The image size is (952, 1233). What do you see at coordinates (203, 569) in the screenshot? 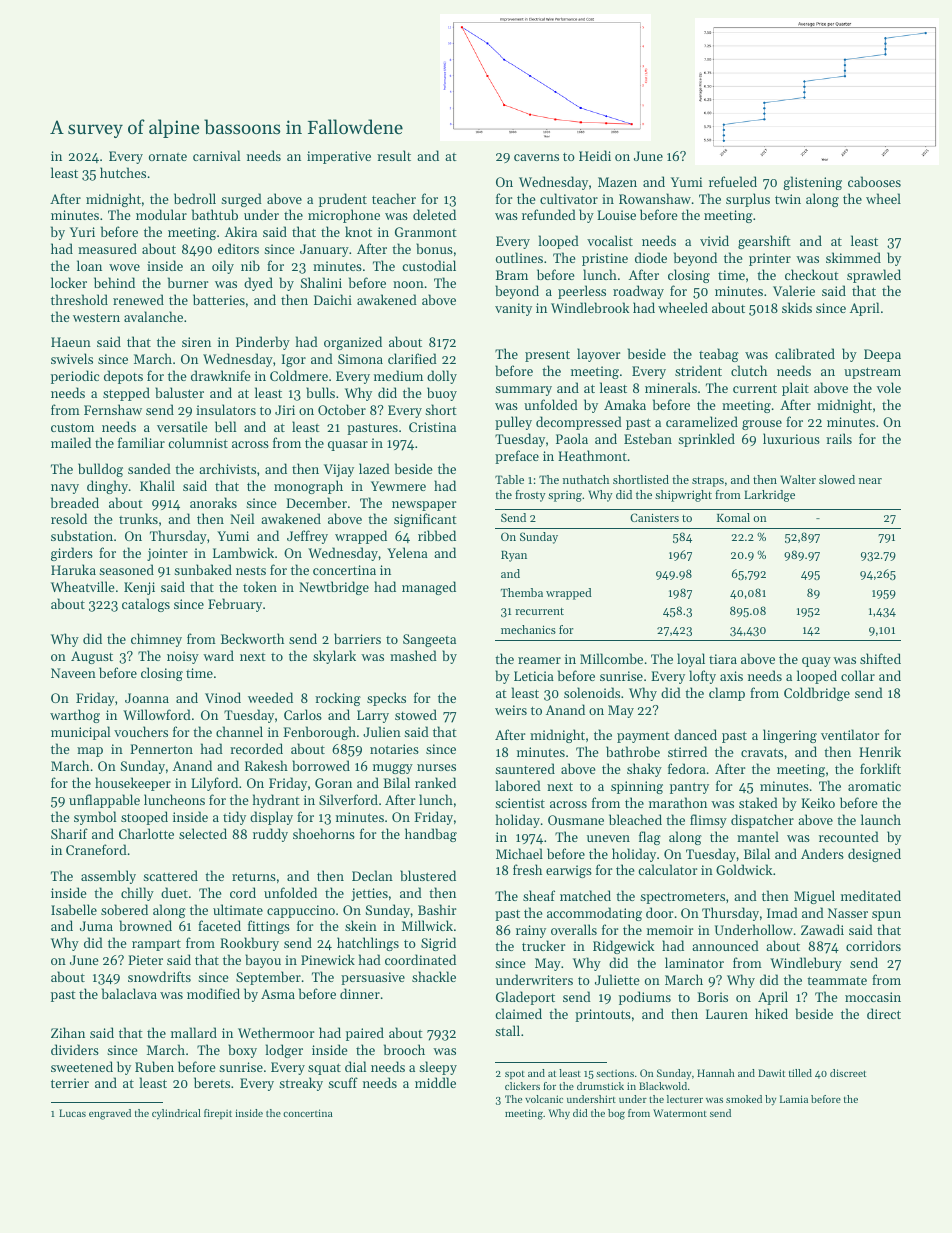
I see `sunbaked` at bounding box center [203, 569].
